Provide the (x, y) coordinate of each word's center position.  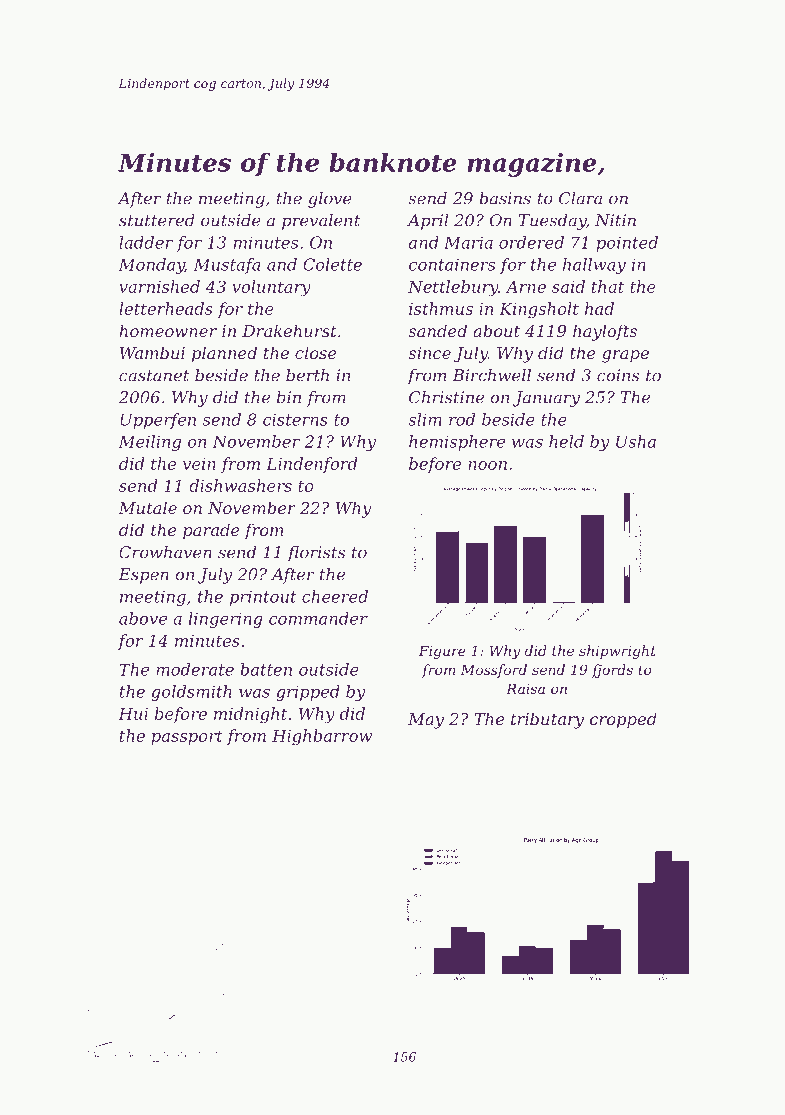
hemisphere (457, 443)
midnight (250, 715)
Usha (636, 441)
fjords (612, 671)
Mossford (493, 671)
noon (487, 465)
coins (618, 375)
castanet (154, 376)
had (599, 308)
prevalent (321, 222)
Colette (332, 264)
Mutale (147, 507)
